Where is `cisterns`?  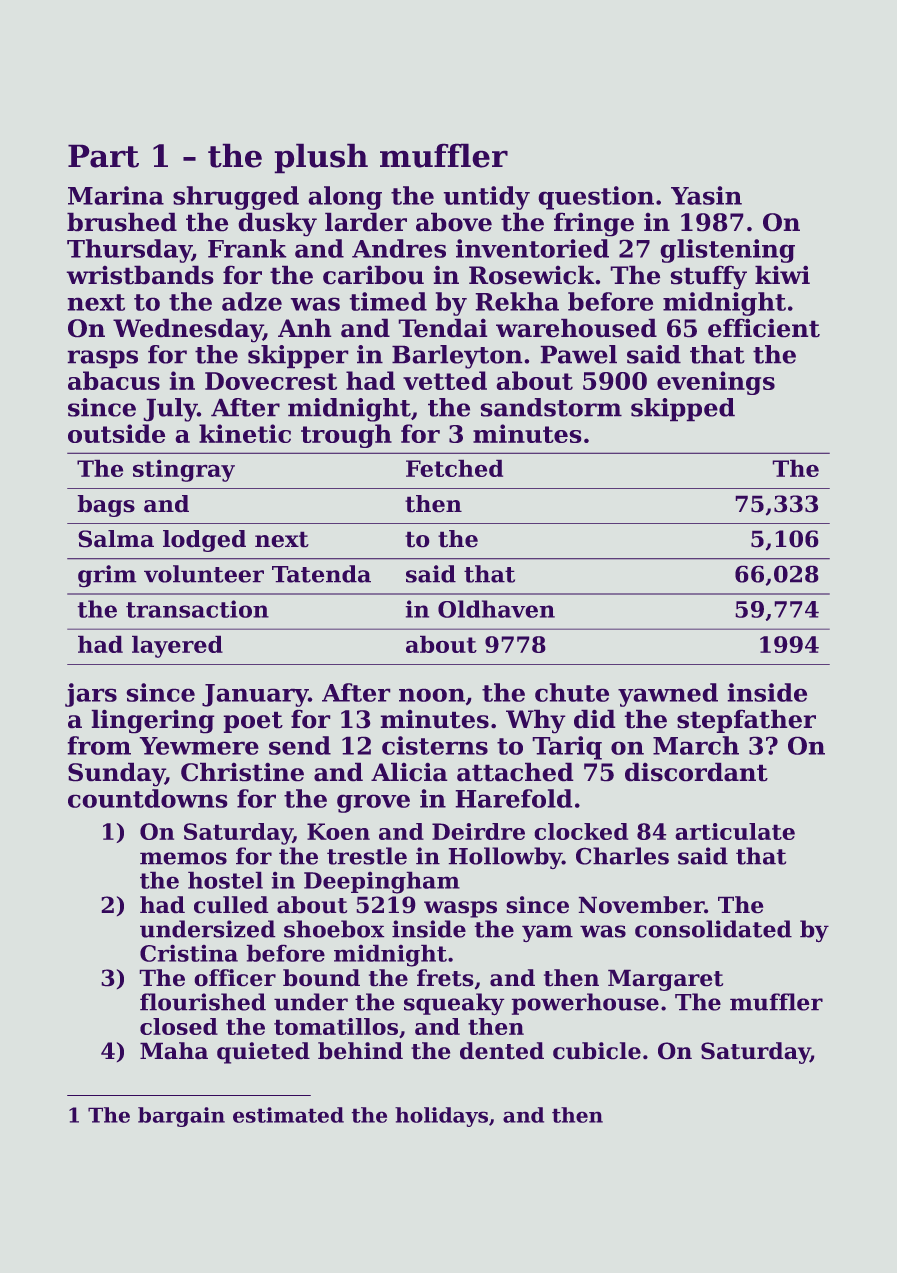
cisterns is located at coordinates (435, 745).
